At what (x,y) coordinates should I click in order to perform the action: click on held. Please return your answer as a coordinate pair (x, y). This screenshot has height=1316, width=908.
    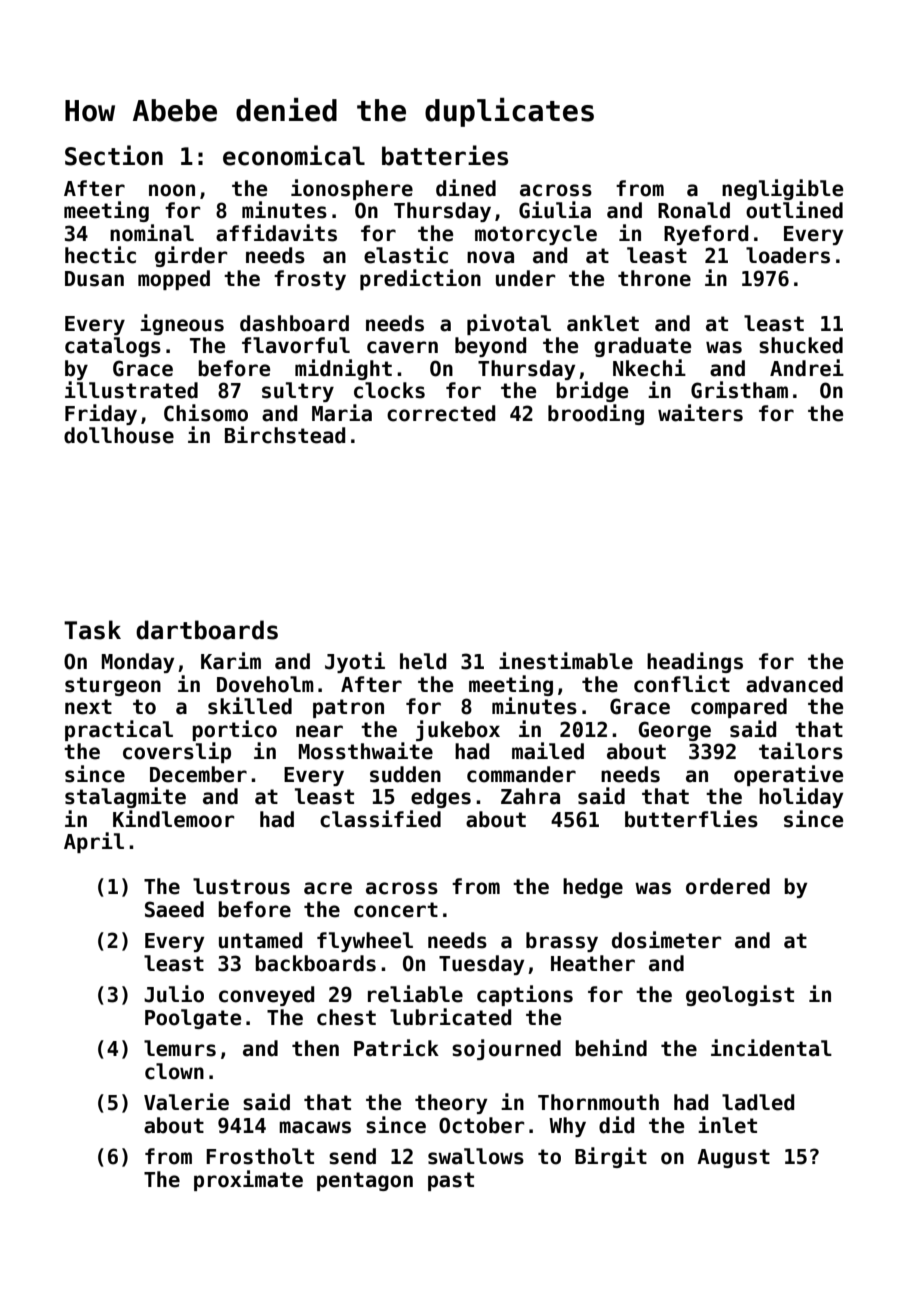
    Looking at the image, I should click on (423, 661).
